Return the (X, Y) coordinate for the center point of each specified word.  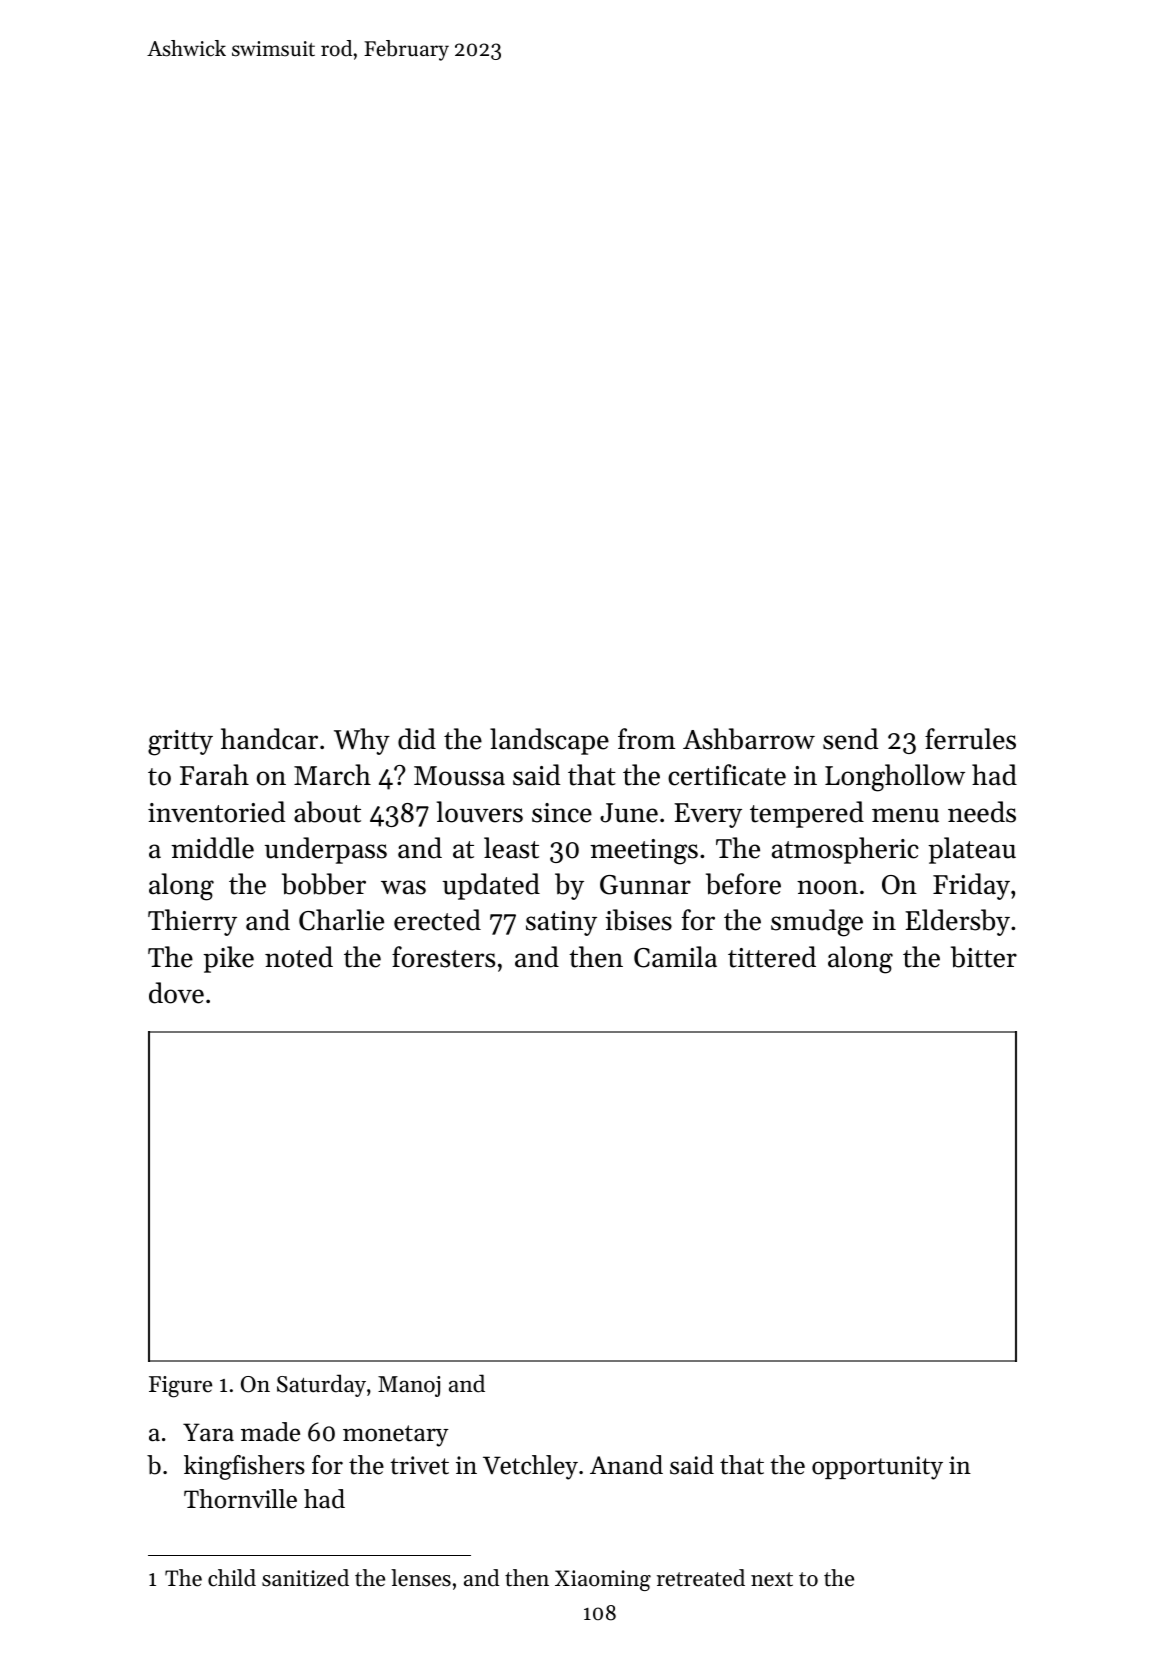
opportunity (877, 1468)
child (232, 1578)
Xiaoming (603, 1580)
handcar (269, 739)
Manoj (409, 1386)
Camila (675, 957)
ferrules (970, 739)
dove (176, 993)
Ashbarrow (749, 739)
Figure (180, 1387)
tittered (772, 957)
